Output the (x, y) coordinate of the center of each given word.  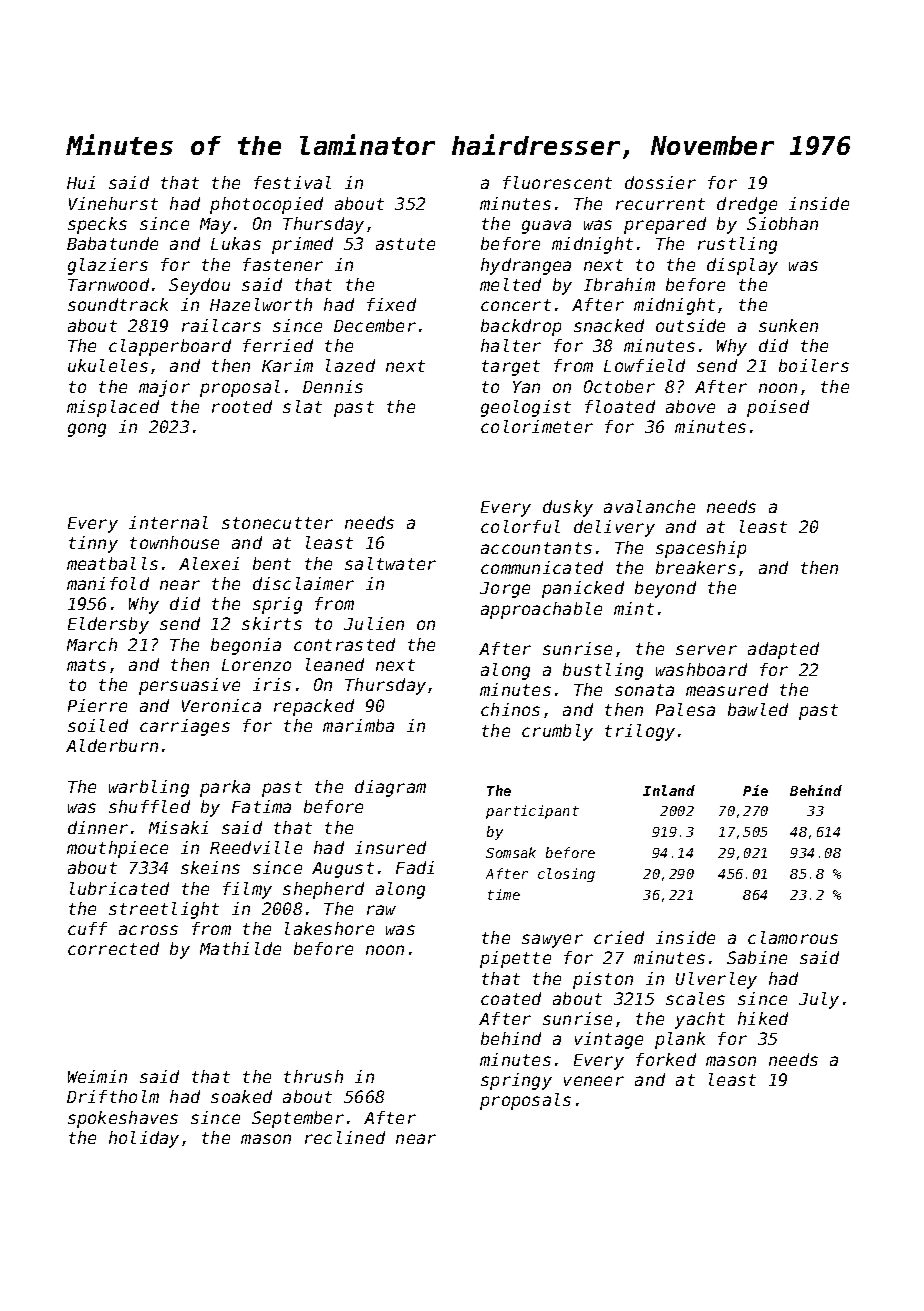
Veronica (221, 705)
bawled (758, 709)
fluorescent (557, 182)
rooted (242, 406)
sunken (788, 325)
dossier (660, 182)
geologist (526, 408)
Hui (81, 182)
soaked (241, 1096)
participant (532, 812)
